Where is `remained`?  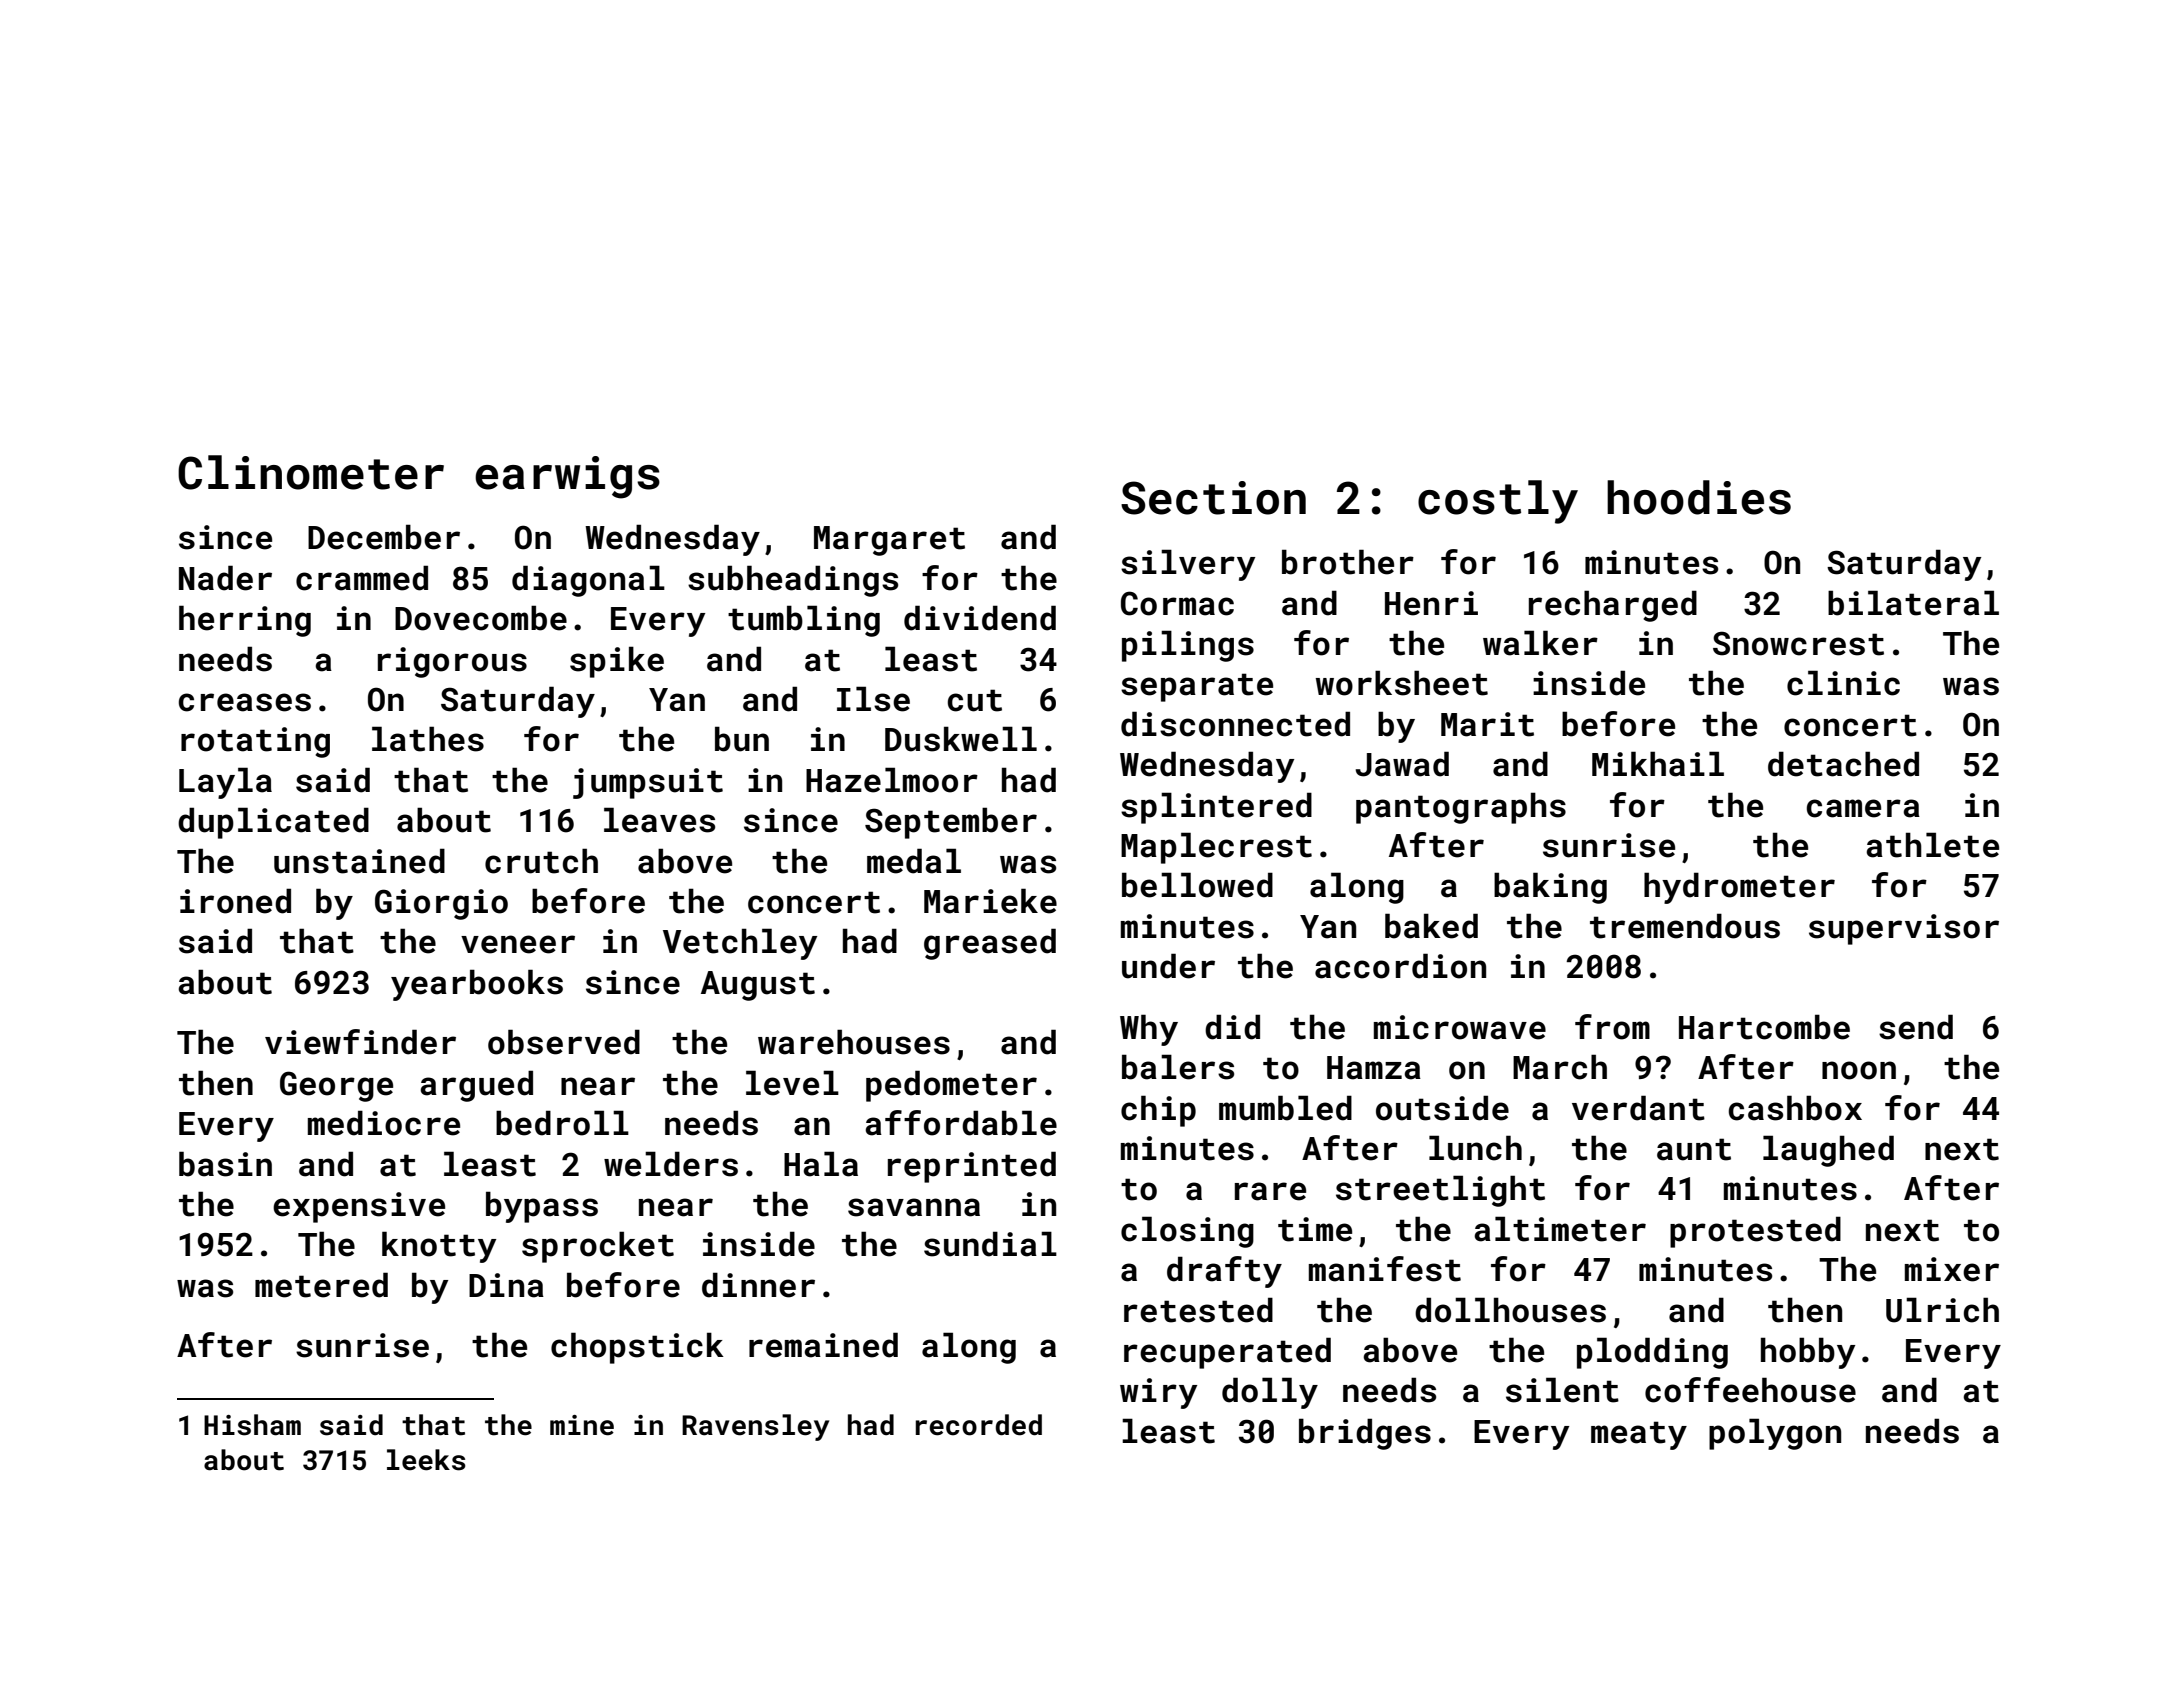 remained is located at coordinates (823, 1345).
